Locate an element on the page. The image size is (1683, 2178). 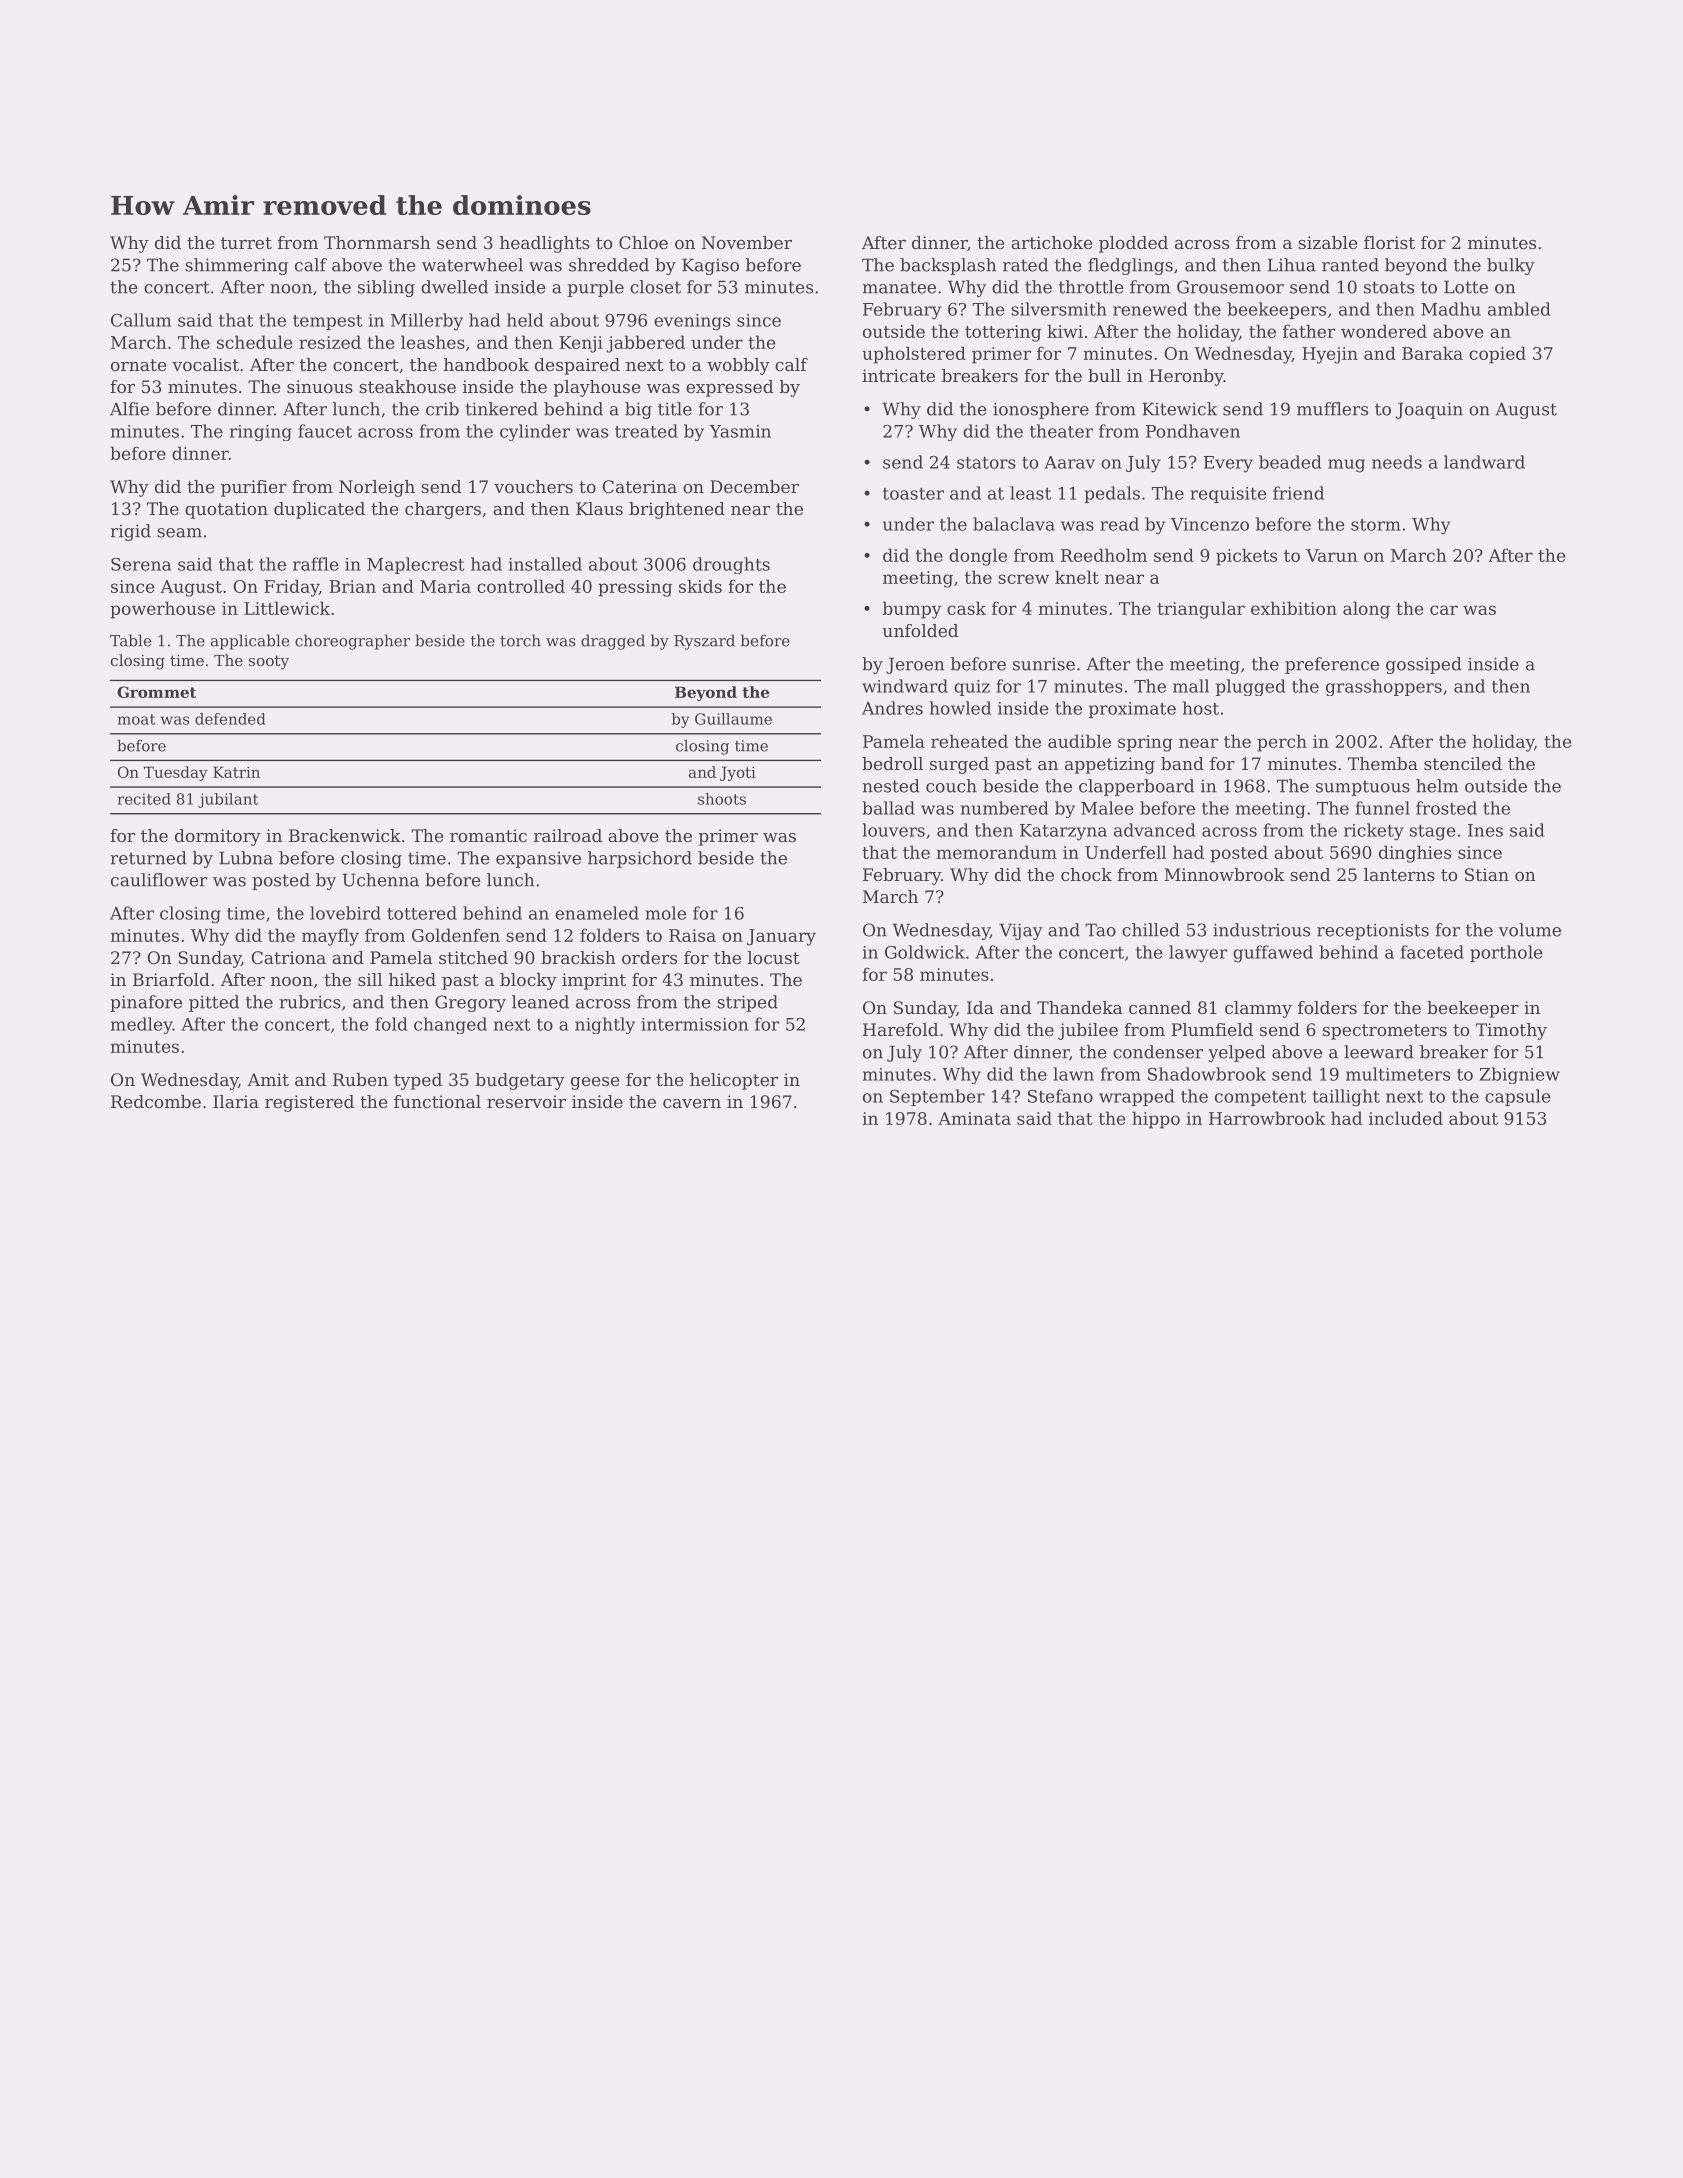
December is located at coordinates (754, 486).
